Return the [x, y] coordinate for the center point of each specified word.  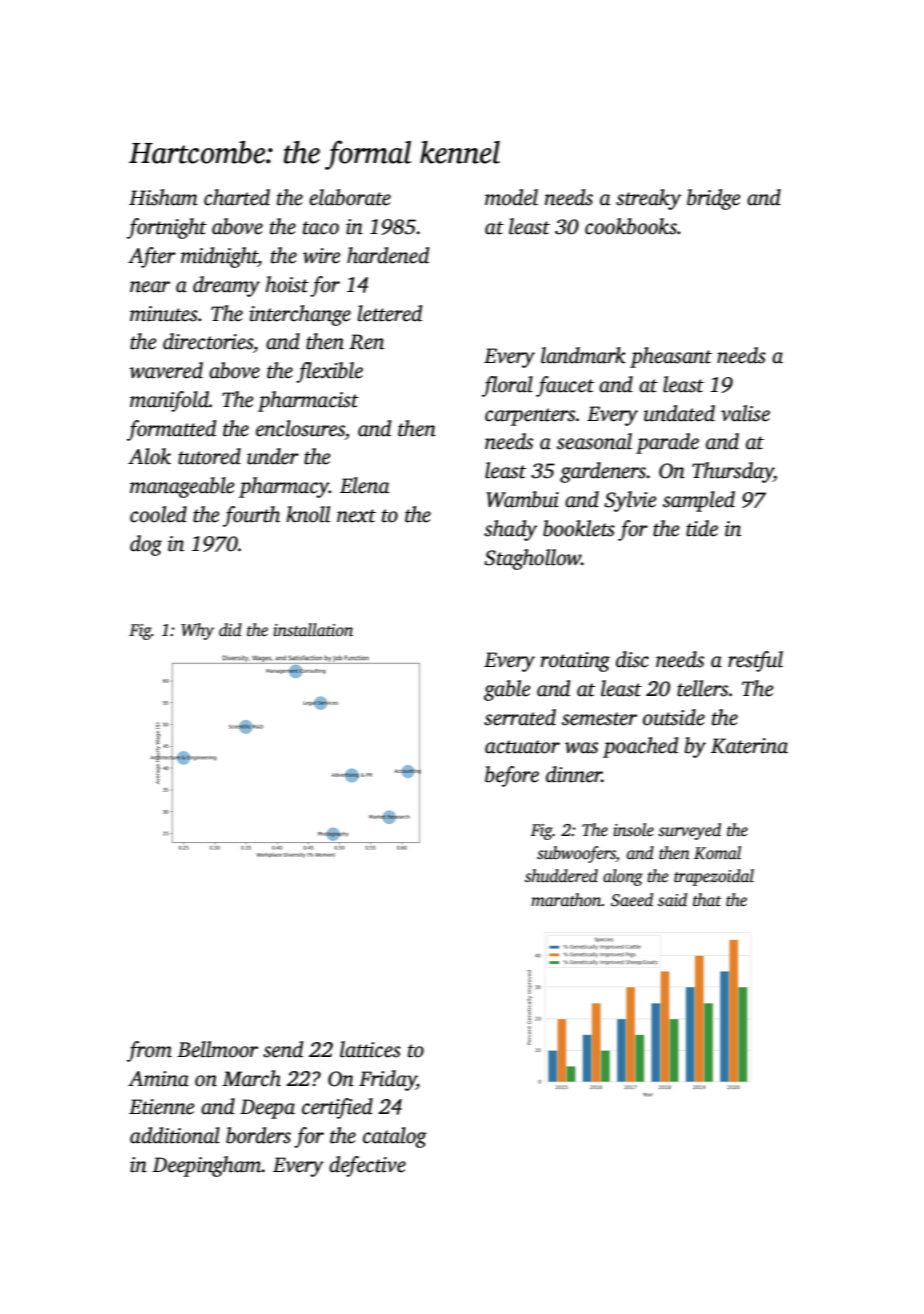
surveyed [689, 831]
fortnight [167, 228]
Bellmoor [217, 1049]
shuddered [561, 876]
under [273, 456]
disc [632, 659]
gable [507, 690]
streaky [648, 199]
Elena [365, 485]
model [511, 197]
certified [337, 1108]
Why [197, 631]
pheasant [671, 357]
